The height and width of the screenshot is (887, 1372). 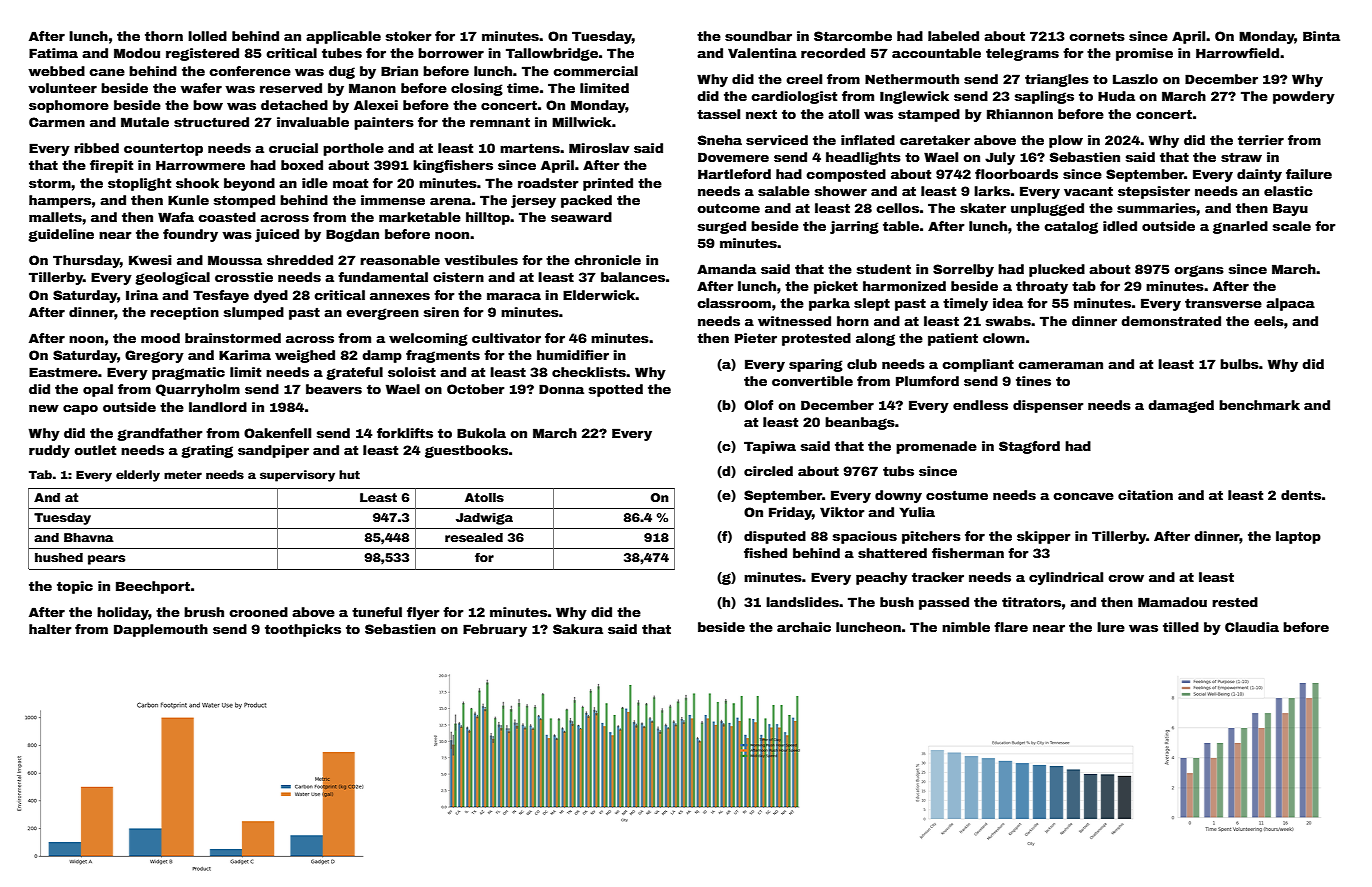 I want to click on crow, so click(x=1126, y=578).
